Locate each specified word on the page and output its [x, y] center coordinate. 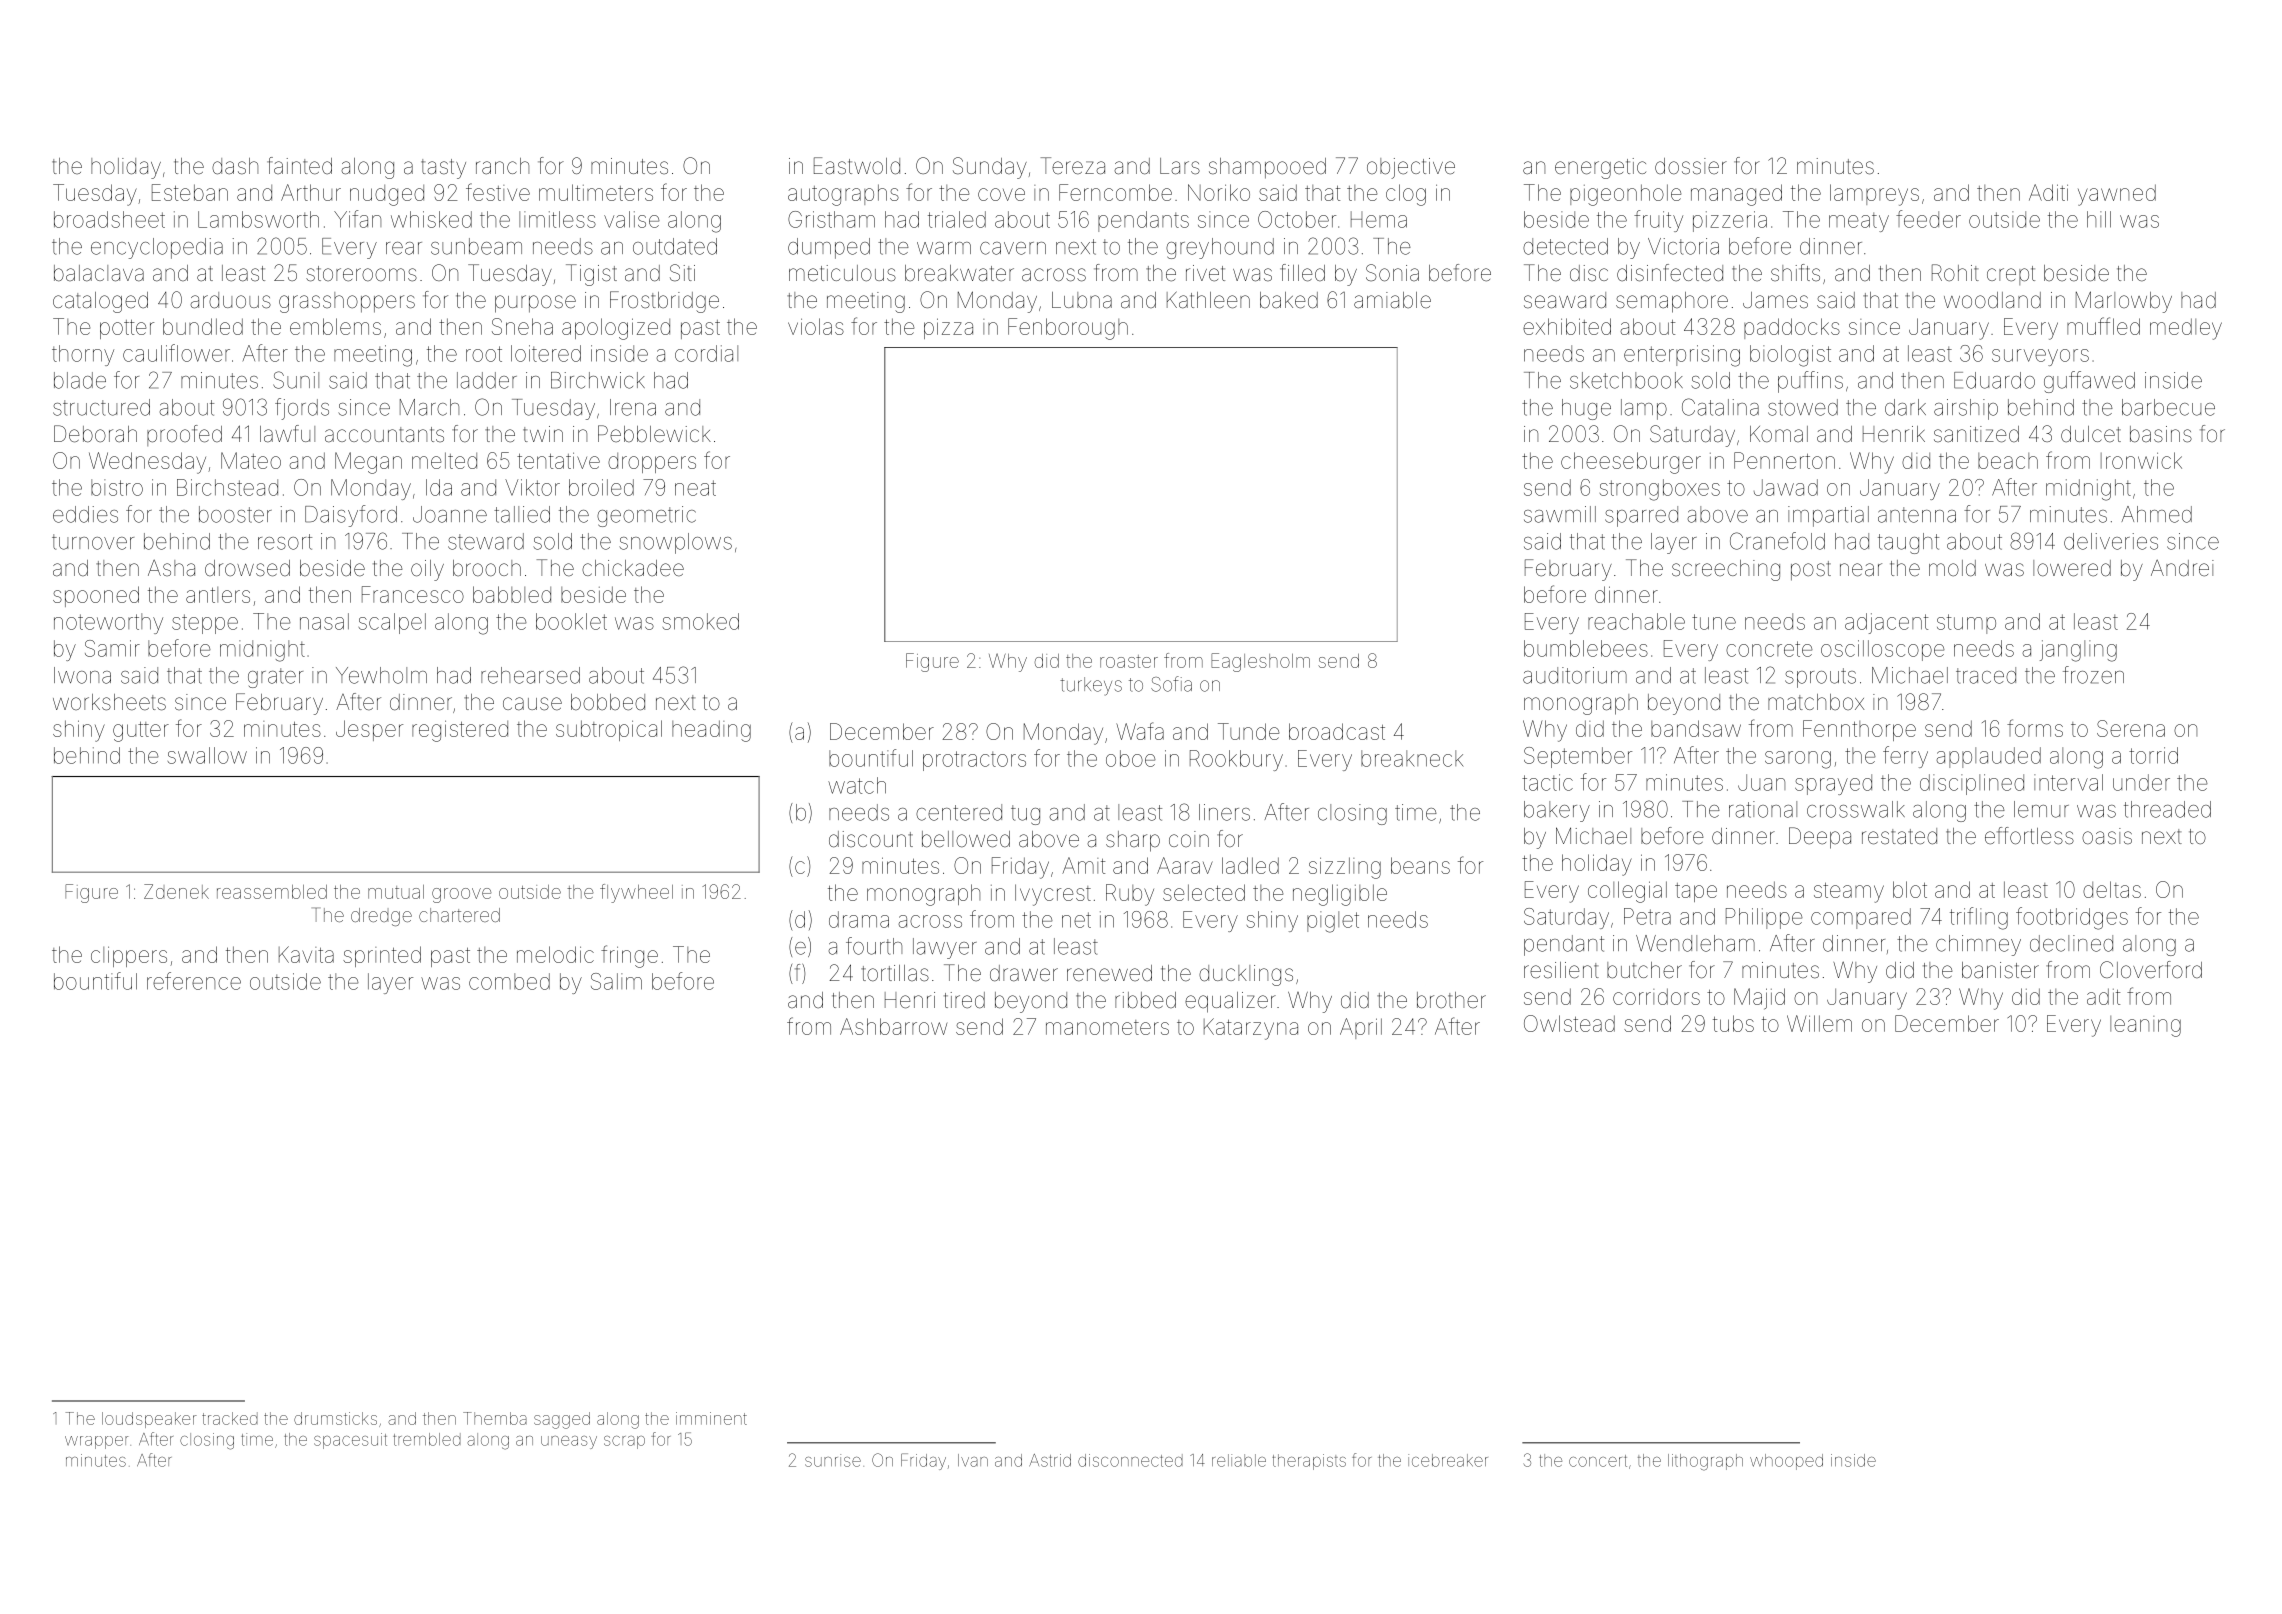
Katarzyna [1251, 1029]
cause [532, 704]
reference [194, 981]
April [1361, 1028]
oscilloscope [1883, 650]
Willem [1819, 1023]
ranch [502, 166]
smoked [701, 621]
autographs [843, 195]
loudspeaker [149, 1420]
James [1775, 300]
